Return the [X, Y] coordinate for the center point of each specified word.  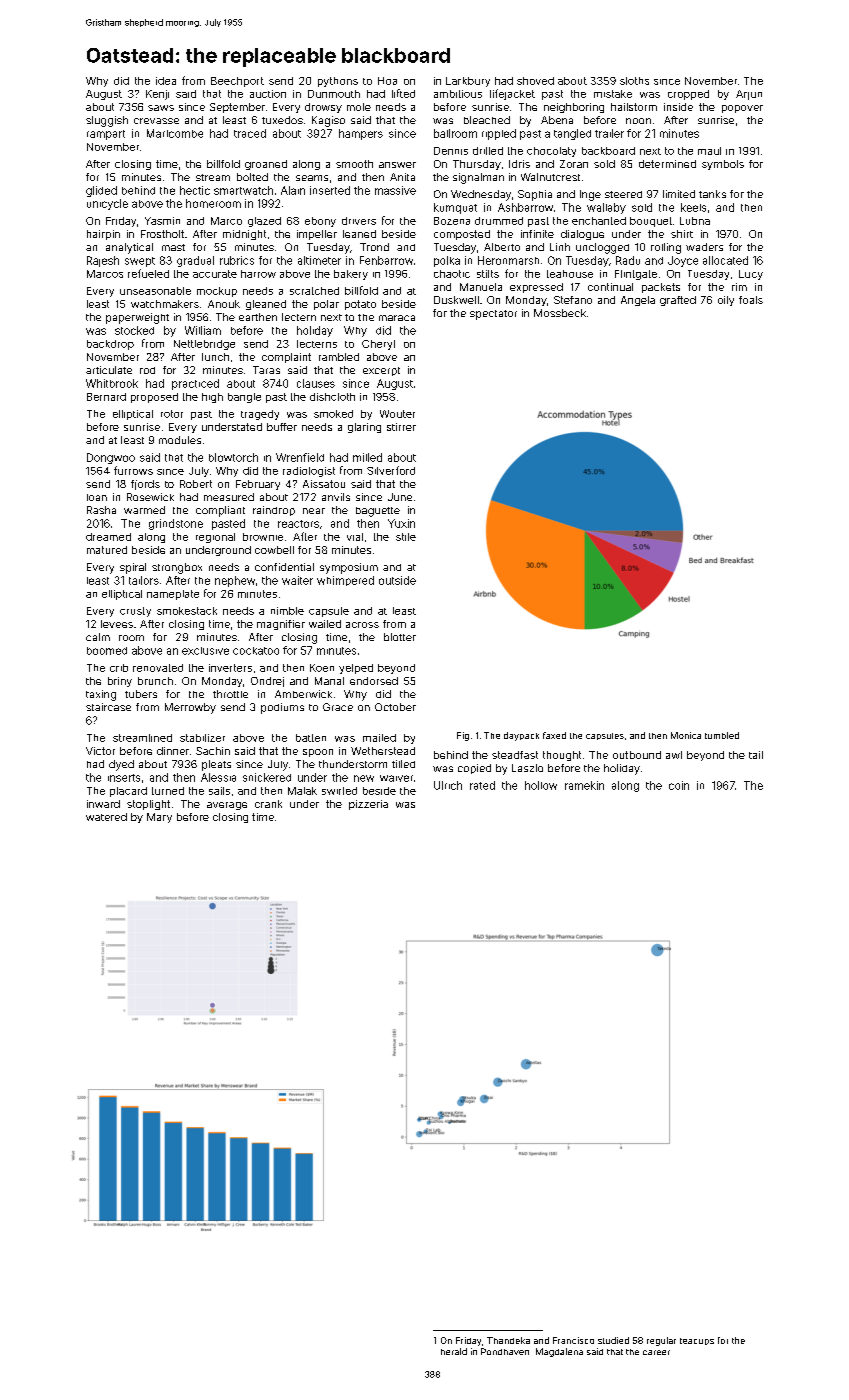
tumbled [722, 735]
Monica [686, 735]
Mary [159, 818]
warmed [144, 510]
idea [166, 81]
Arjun [749, 95]
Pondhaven [505, 1351]
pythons [338, 82]
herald [454, 1351]
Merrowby [190, 708]
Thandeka [508, 1340]
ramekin [584, 785]
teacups [697, 1341]
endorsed [374, 681]
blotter [400, 637]
